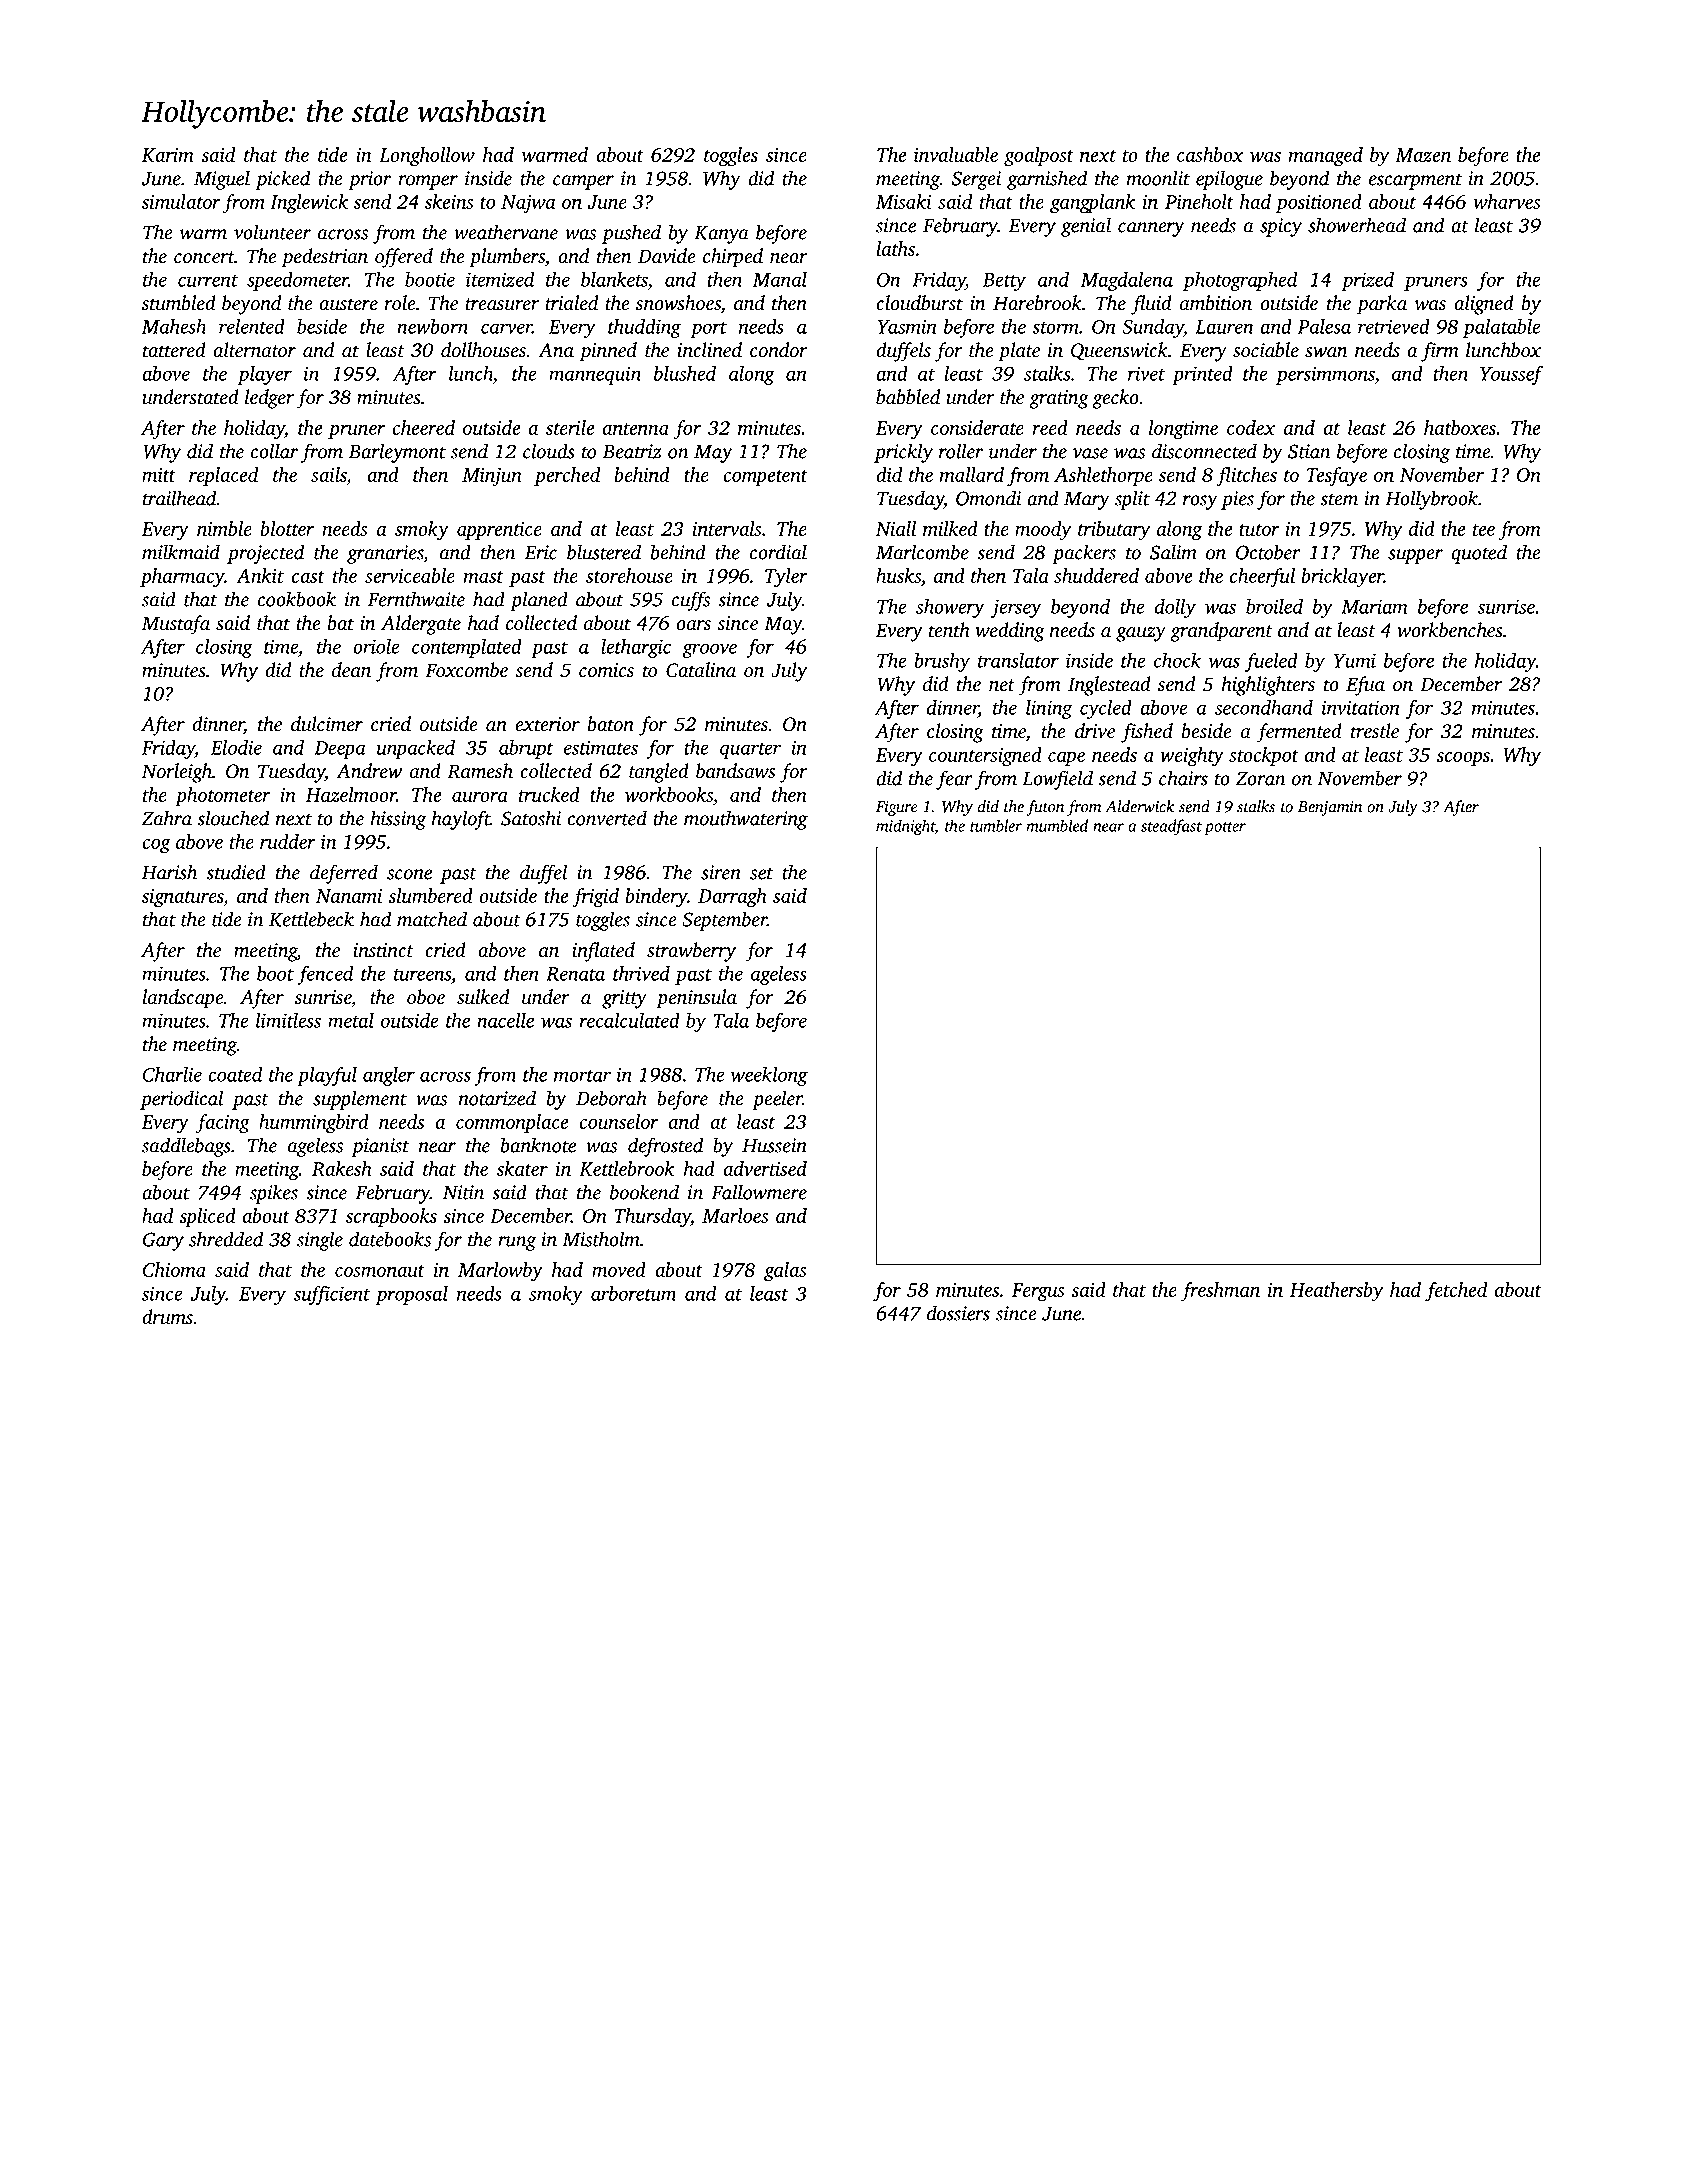 This document has height=2178, width=1683. Describe the element at coordinates (1463, 759) in the document. I see `scoops` at that location.
